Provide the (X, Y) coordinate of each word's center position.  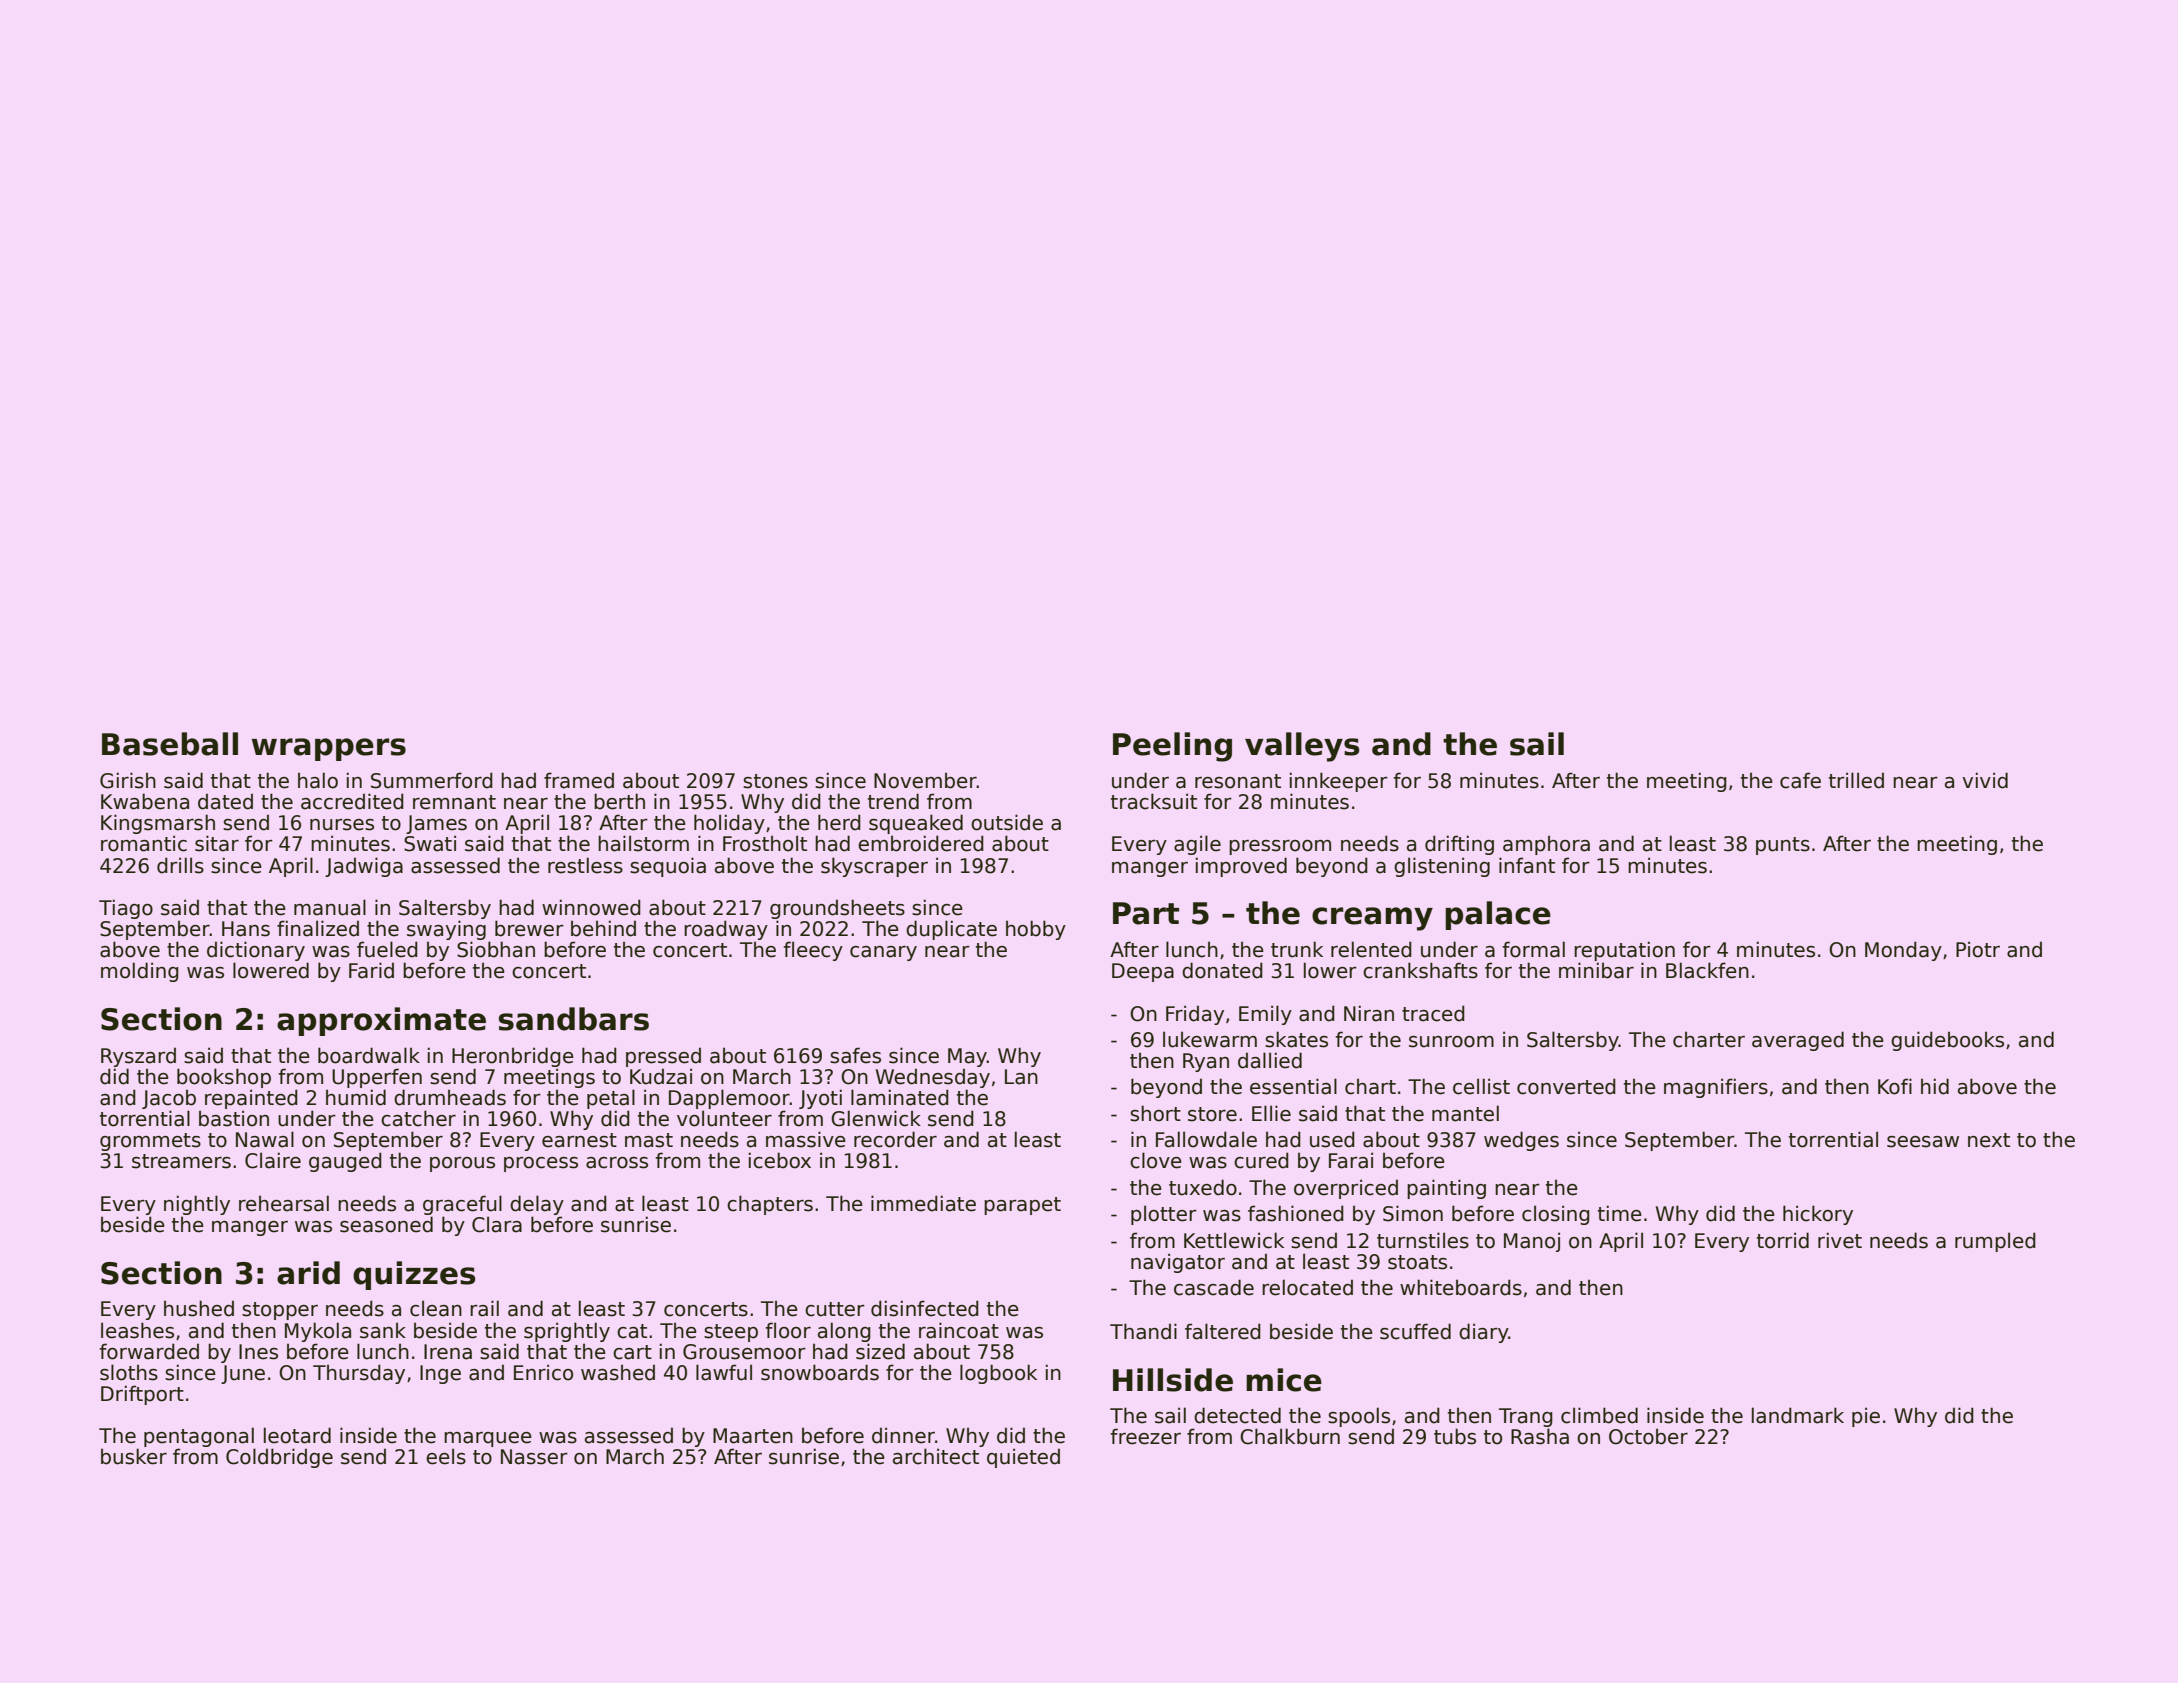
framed (579, 780)
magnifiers (1716, 1088)
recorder (895, 1139)
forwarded (149, 1351)
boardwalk (369, 1055)
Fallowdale (1206, 1139)
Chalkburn (1290, 1436)
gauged (345, 1162)
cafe (1800, 780)
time (1620, 1213)
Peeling (1172, 747)
